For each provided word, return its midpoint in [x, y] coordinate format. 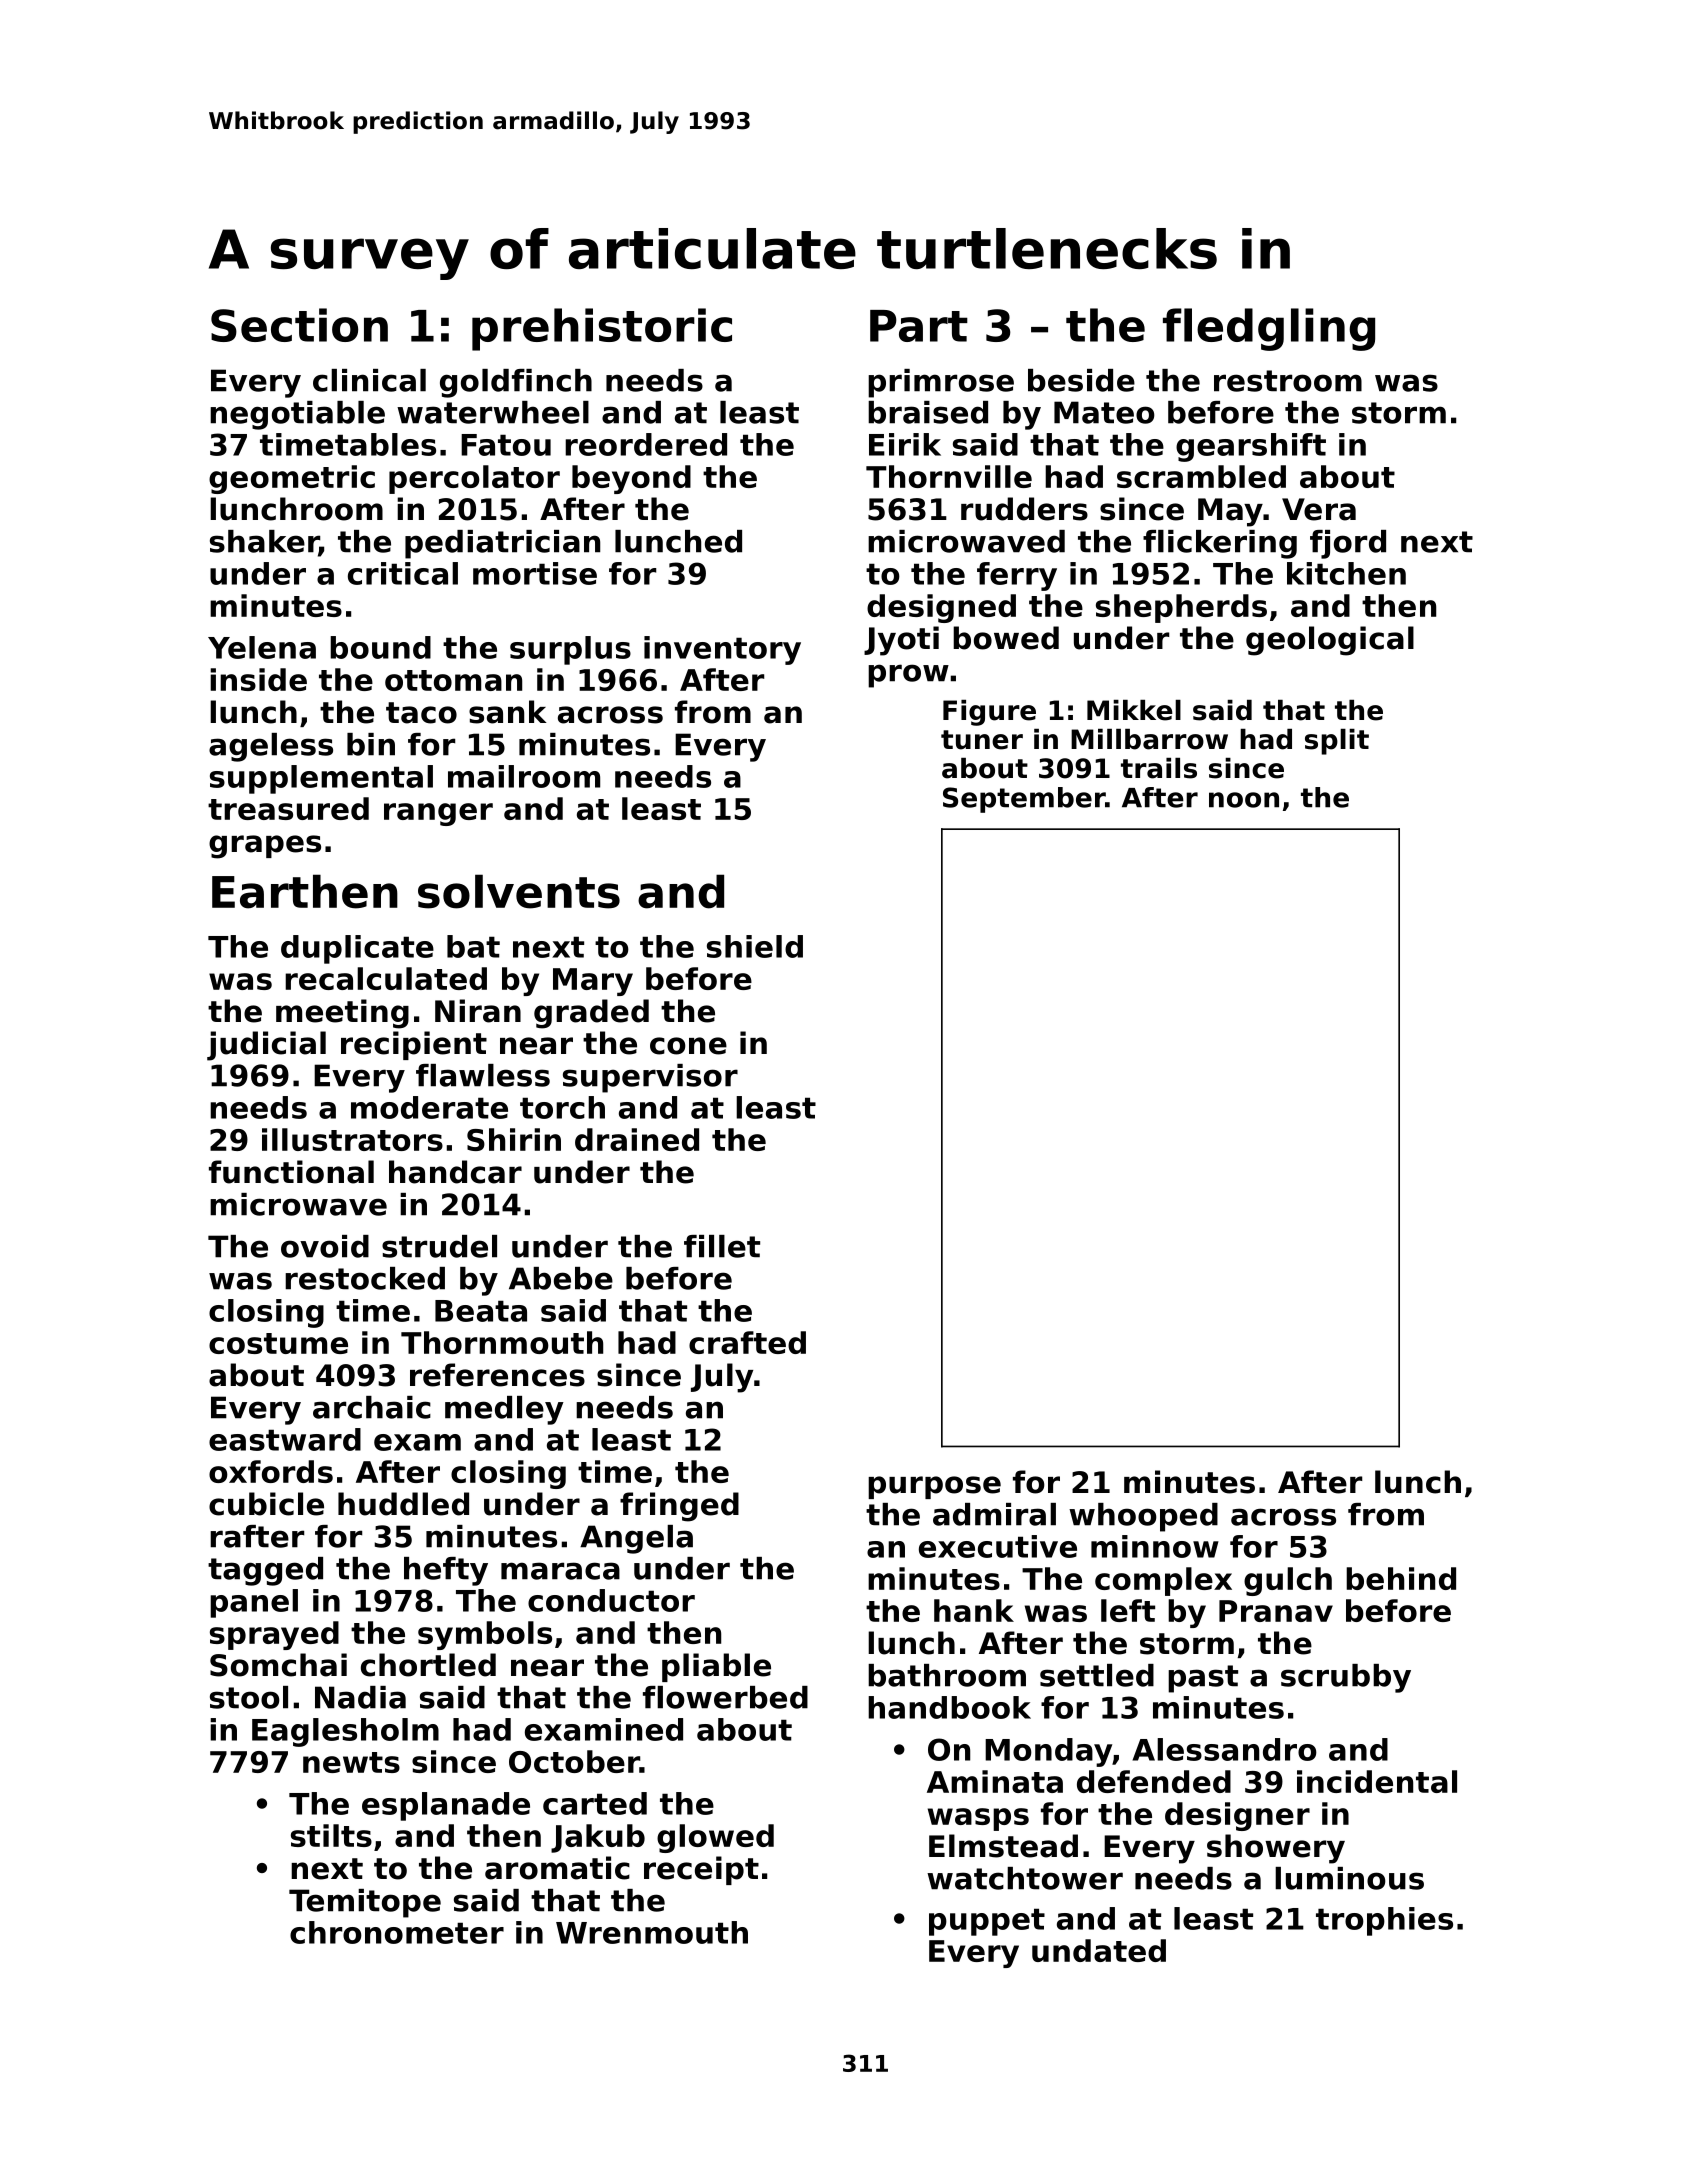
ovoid [325, 1246]
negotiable [297, 415]
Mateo [1104, 412]
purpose [934, 1487]
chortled [428, 1665]
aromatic [557, 1868]
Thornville [949, 476]
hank [974, 1610]
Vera [1319, 509]
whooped [1143, 1517]
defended [1154, 1781]
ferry [1017, 576]
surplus [570, 650]
